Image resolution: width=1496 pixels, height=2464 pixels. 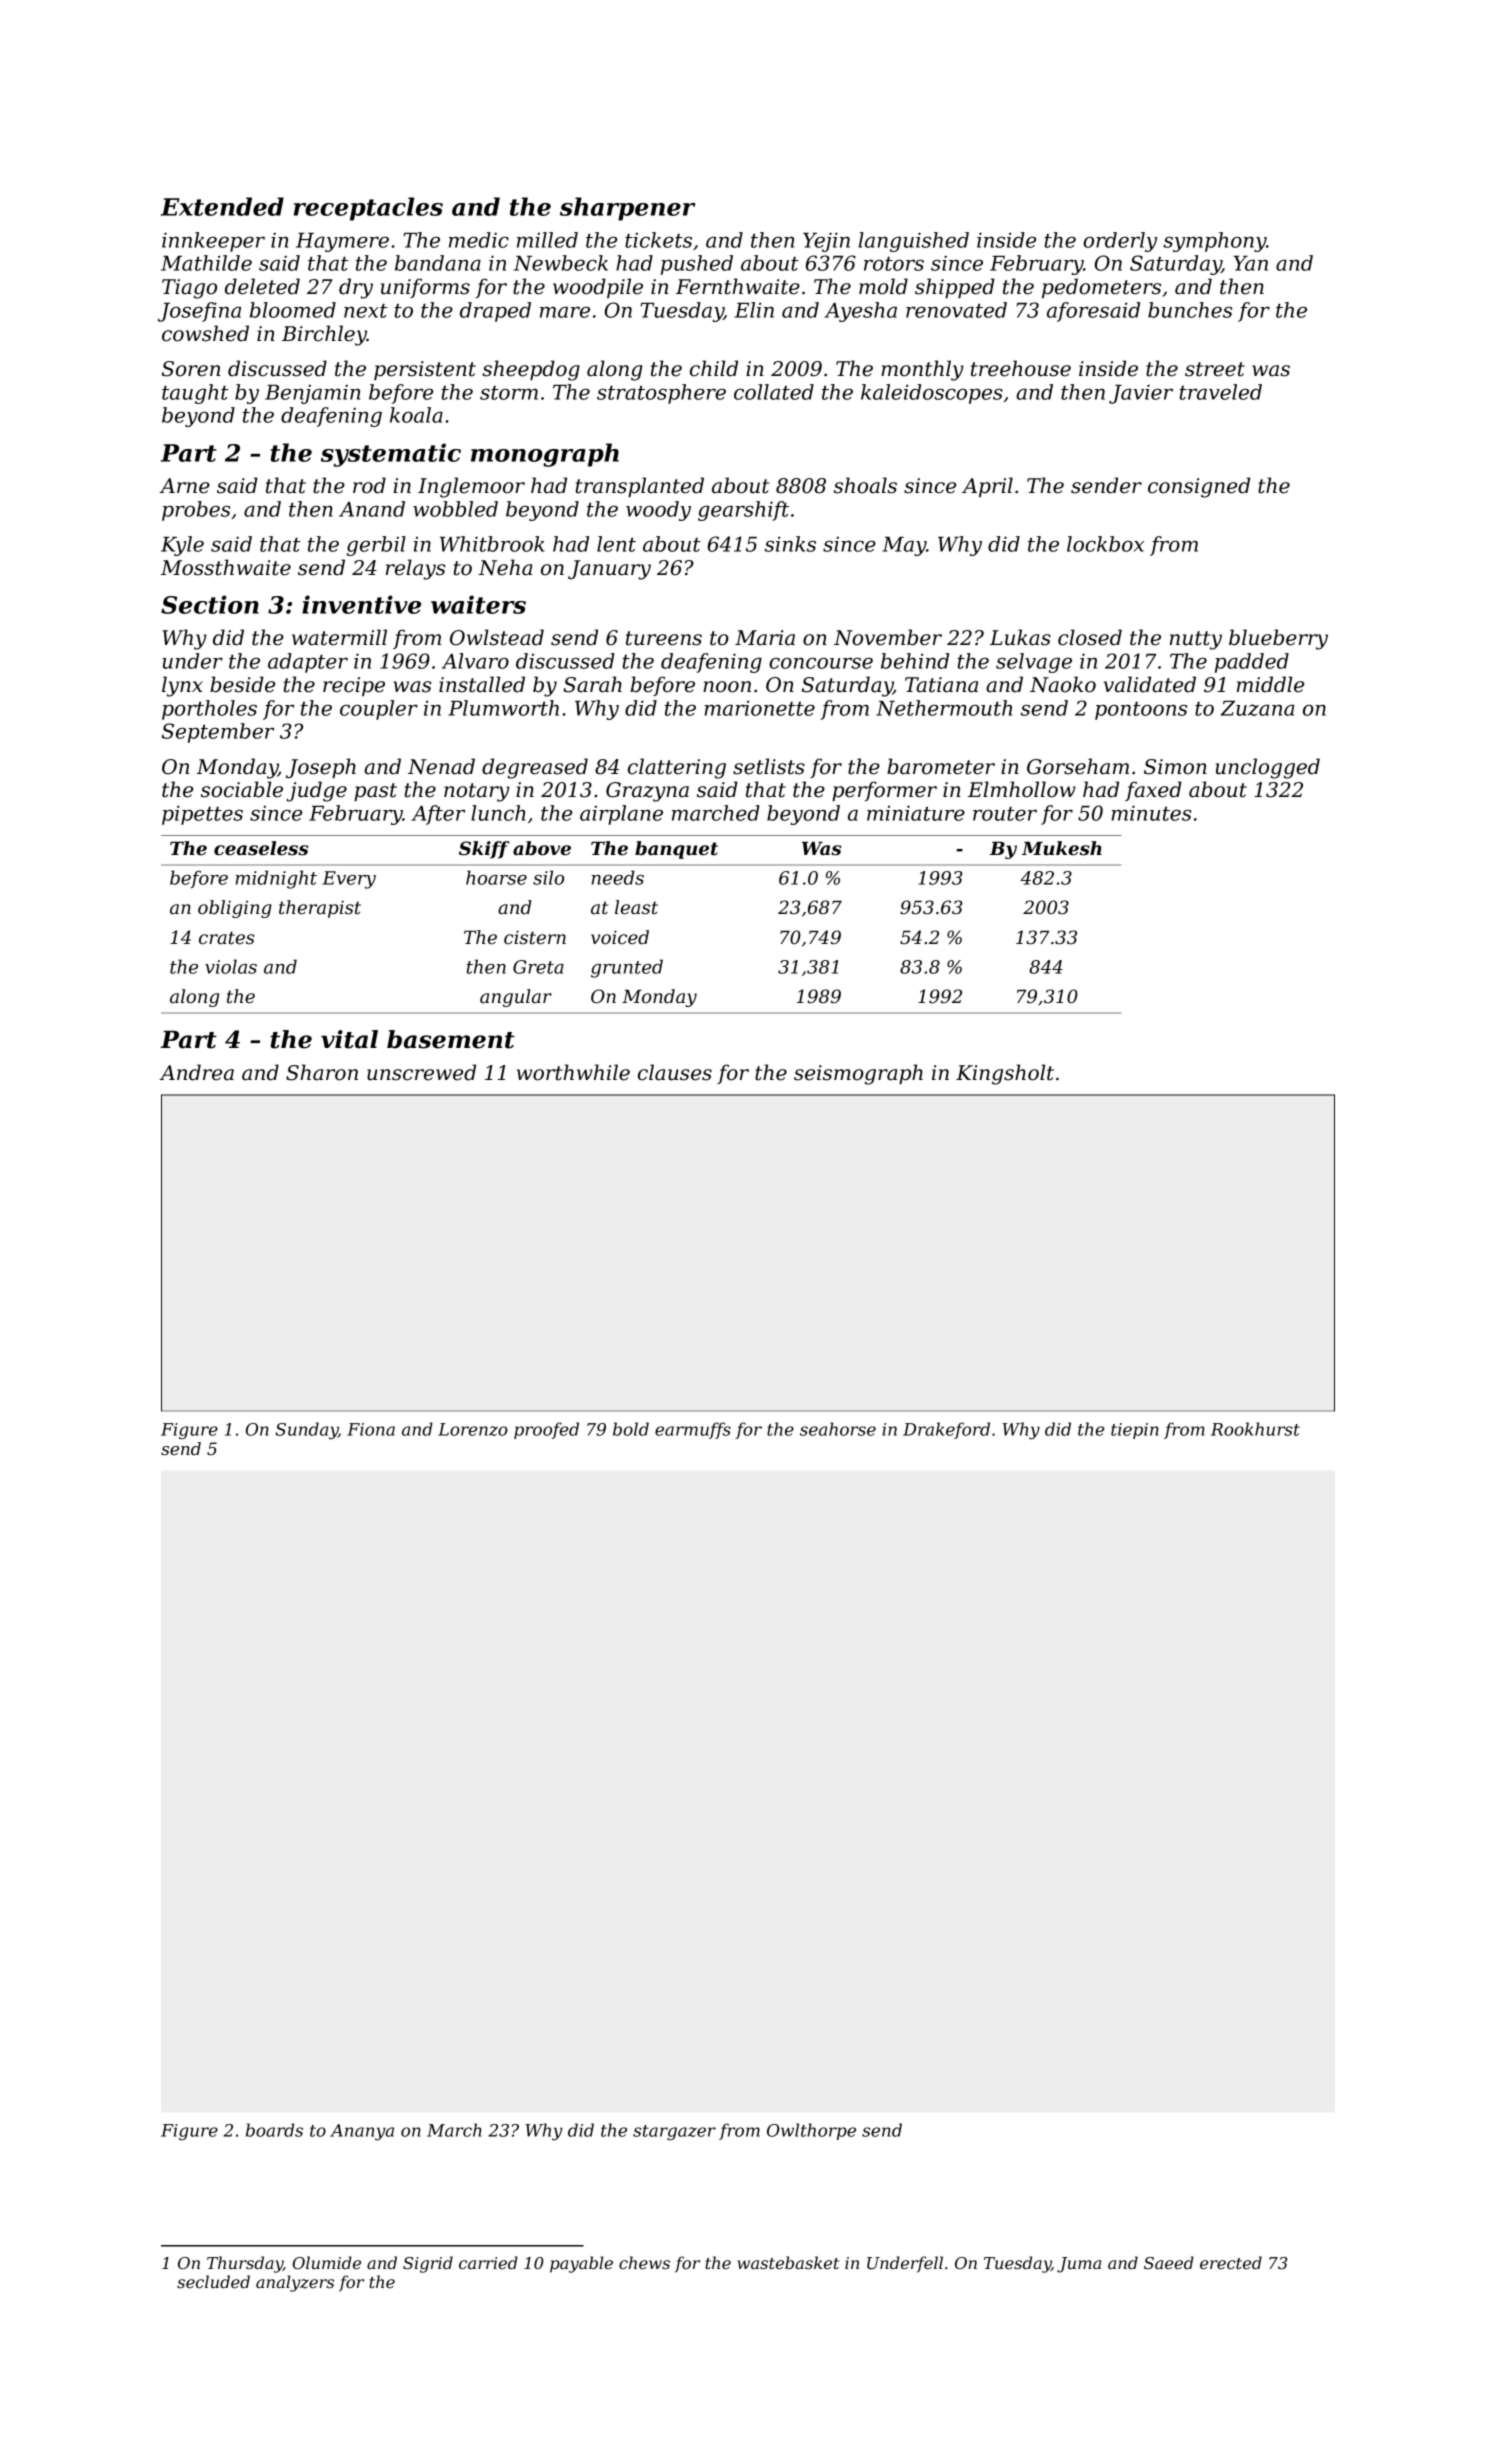 I want to click on boards, so click(x=274, y=2130).
